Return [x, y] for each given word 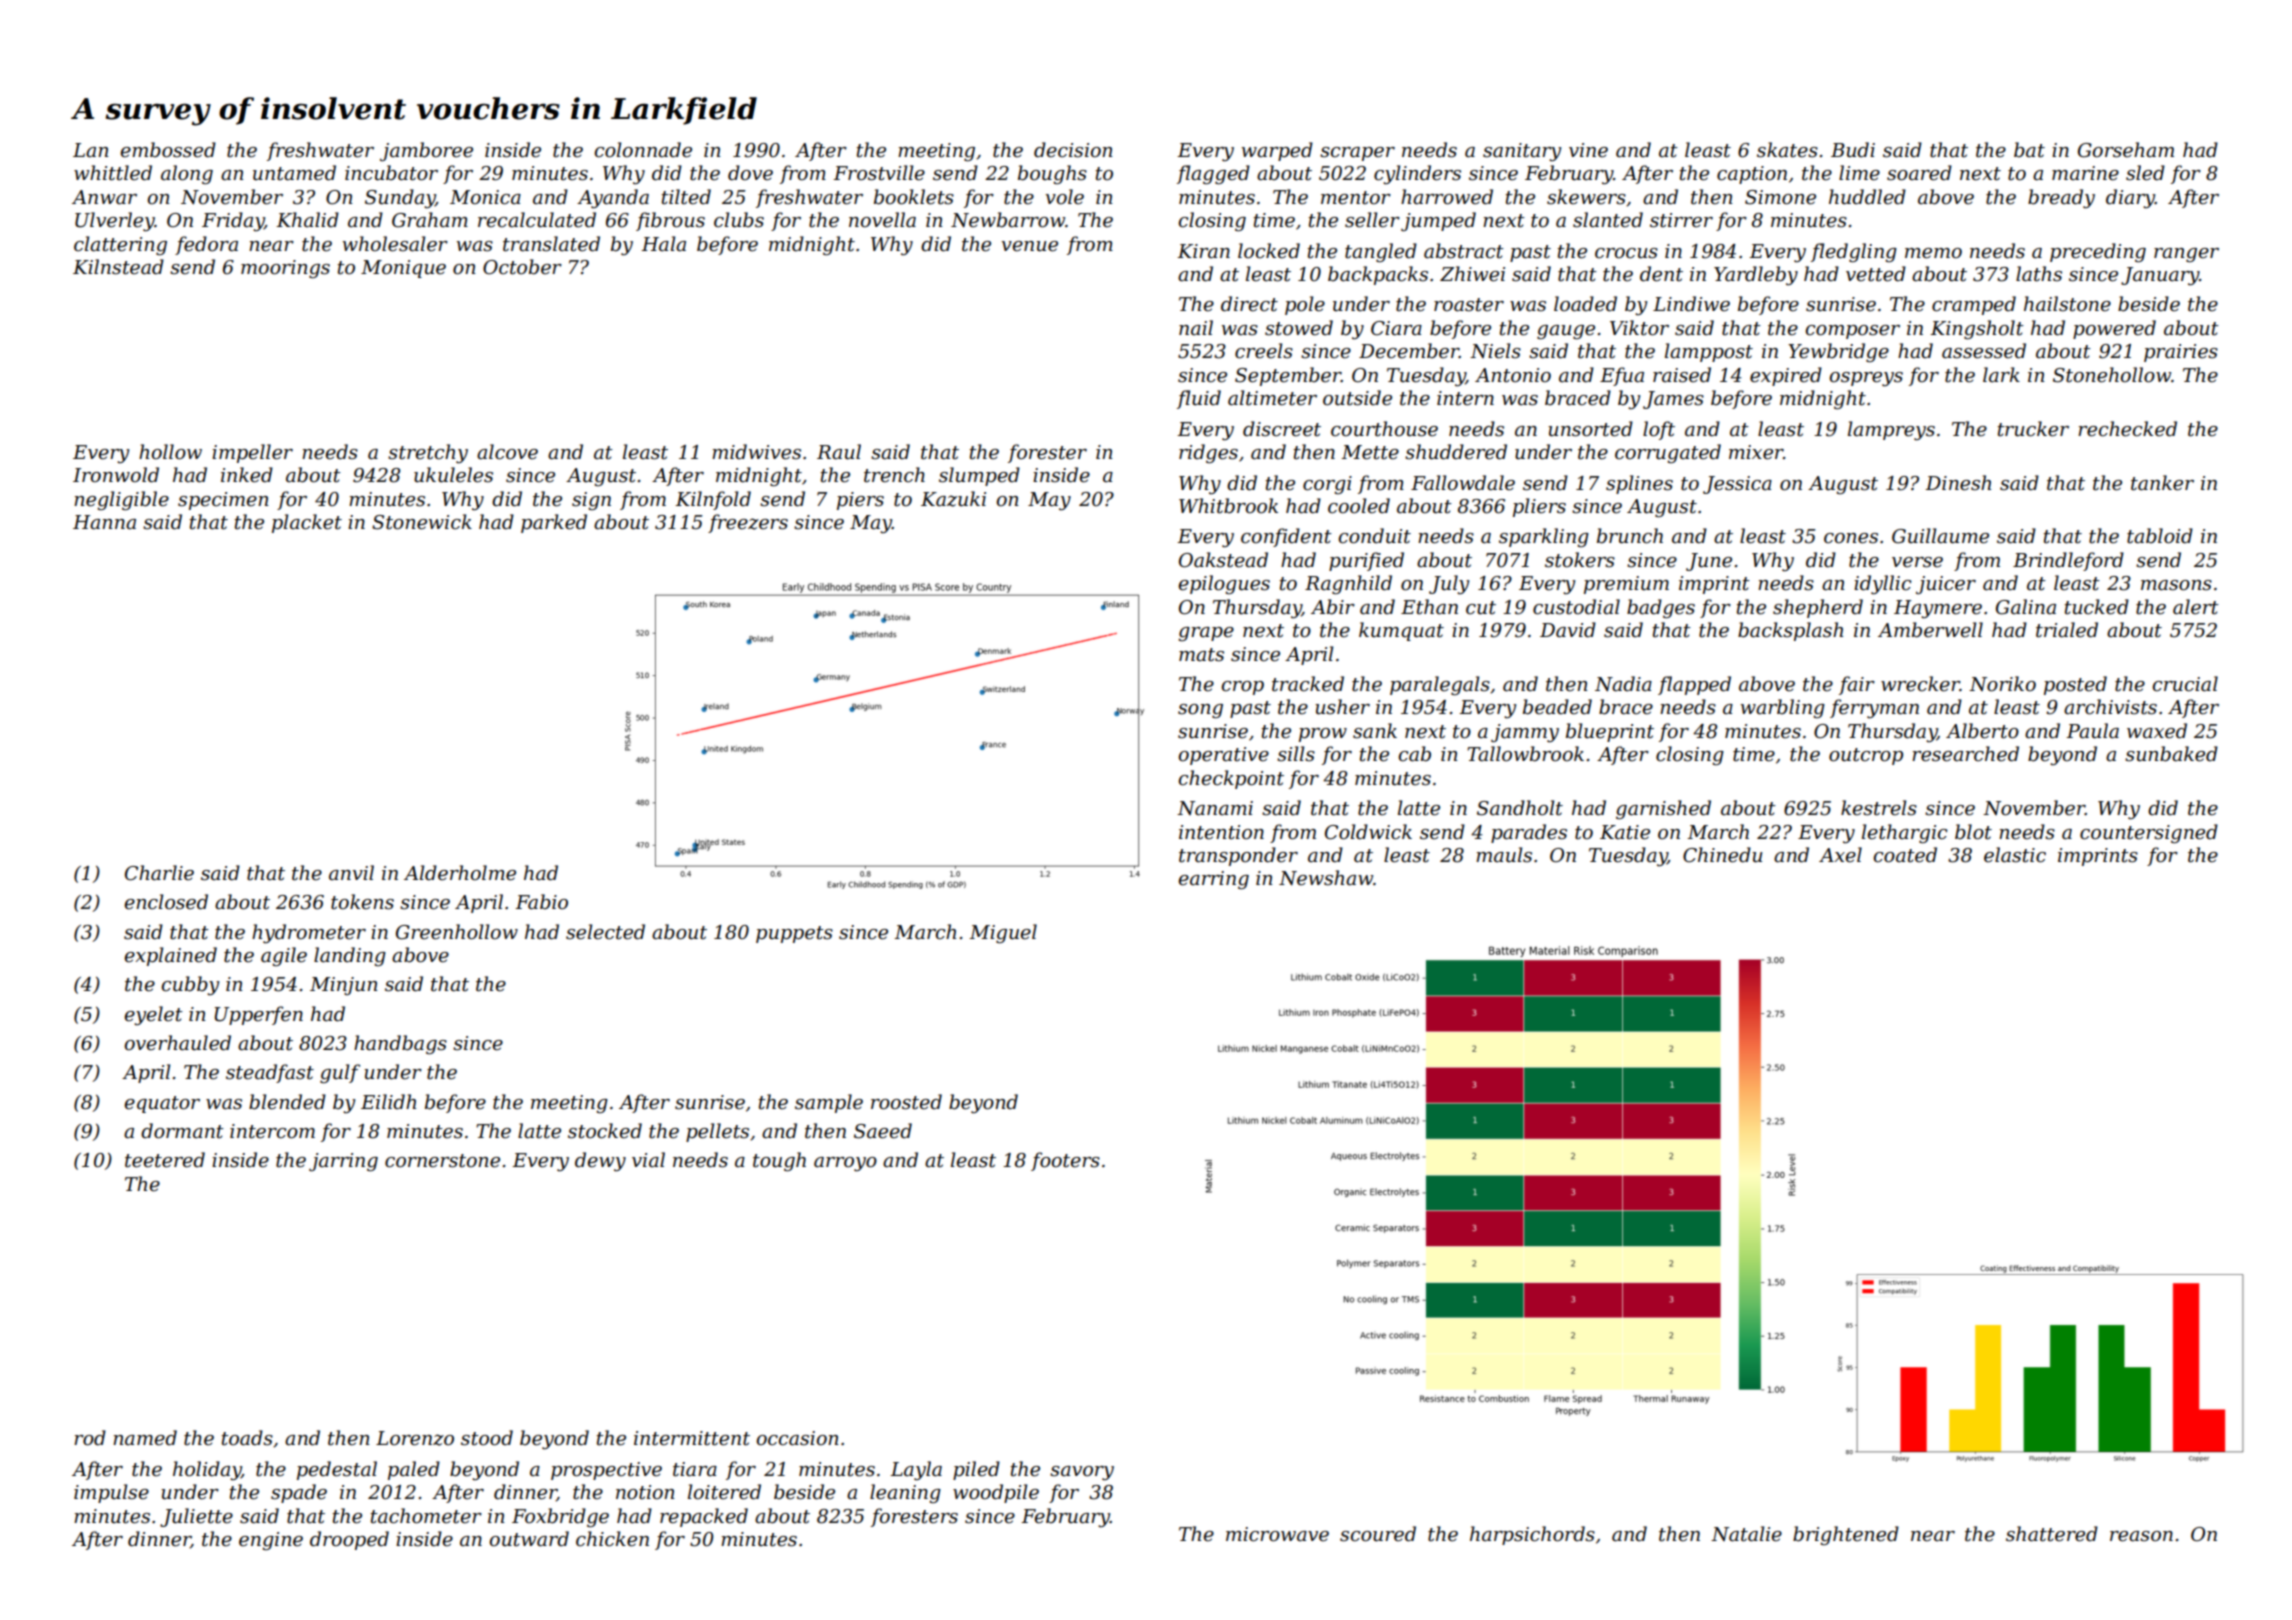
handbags [400, 1044]
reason [2141, 1536]
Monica [485, 197]
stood [487, 1438]
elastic [2015, 855]
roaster [1469, 305]
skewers [1586, 197]
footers [1065, 1161]
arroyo [845, 1164]
